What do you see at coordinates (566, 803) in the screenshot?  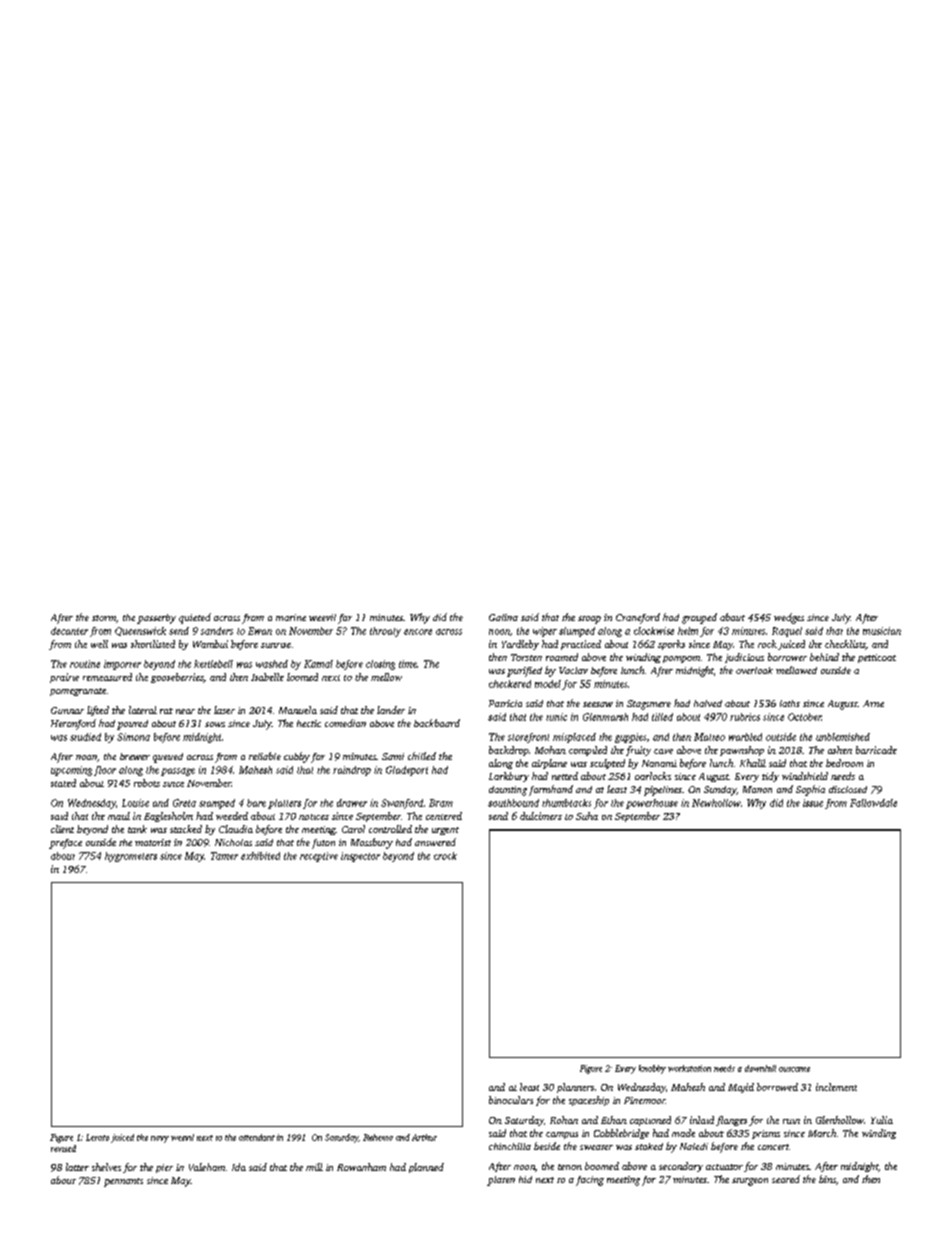 I see `thumbtacks` at bounding box center [566, 803].
